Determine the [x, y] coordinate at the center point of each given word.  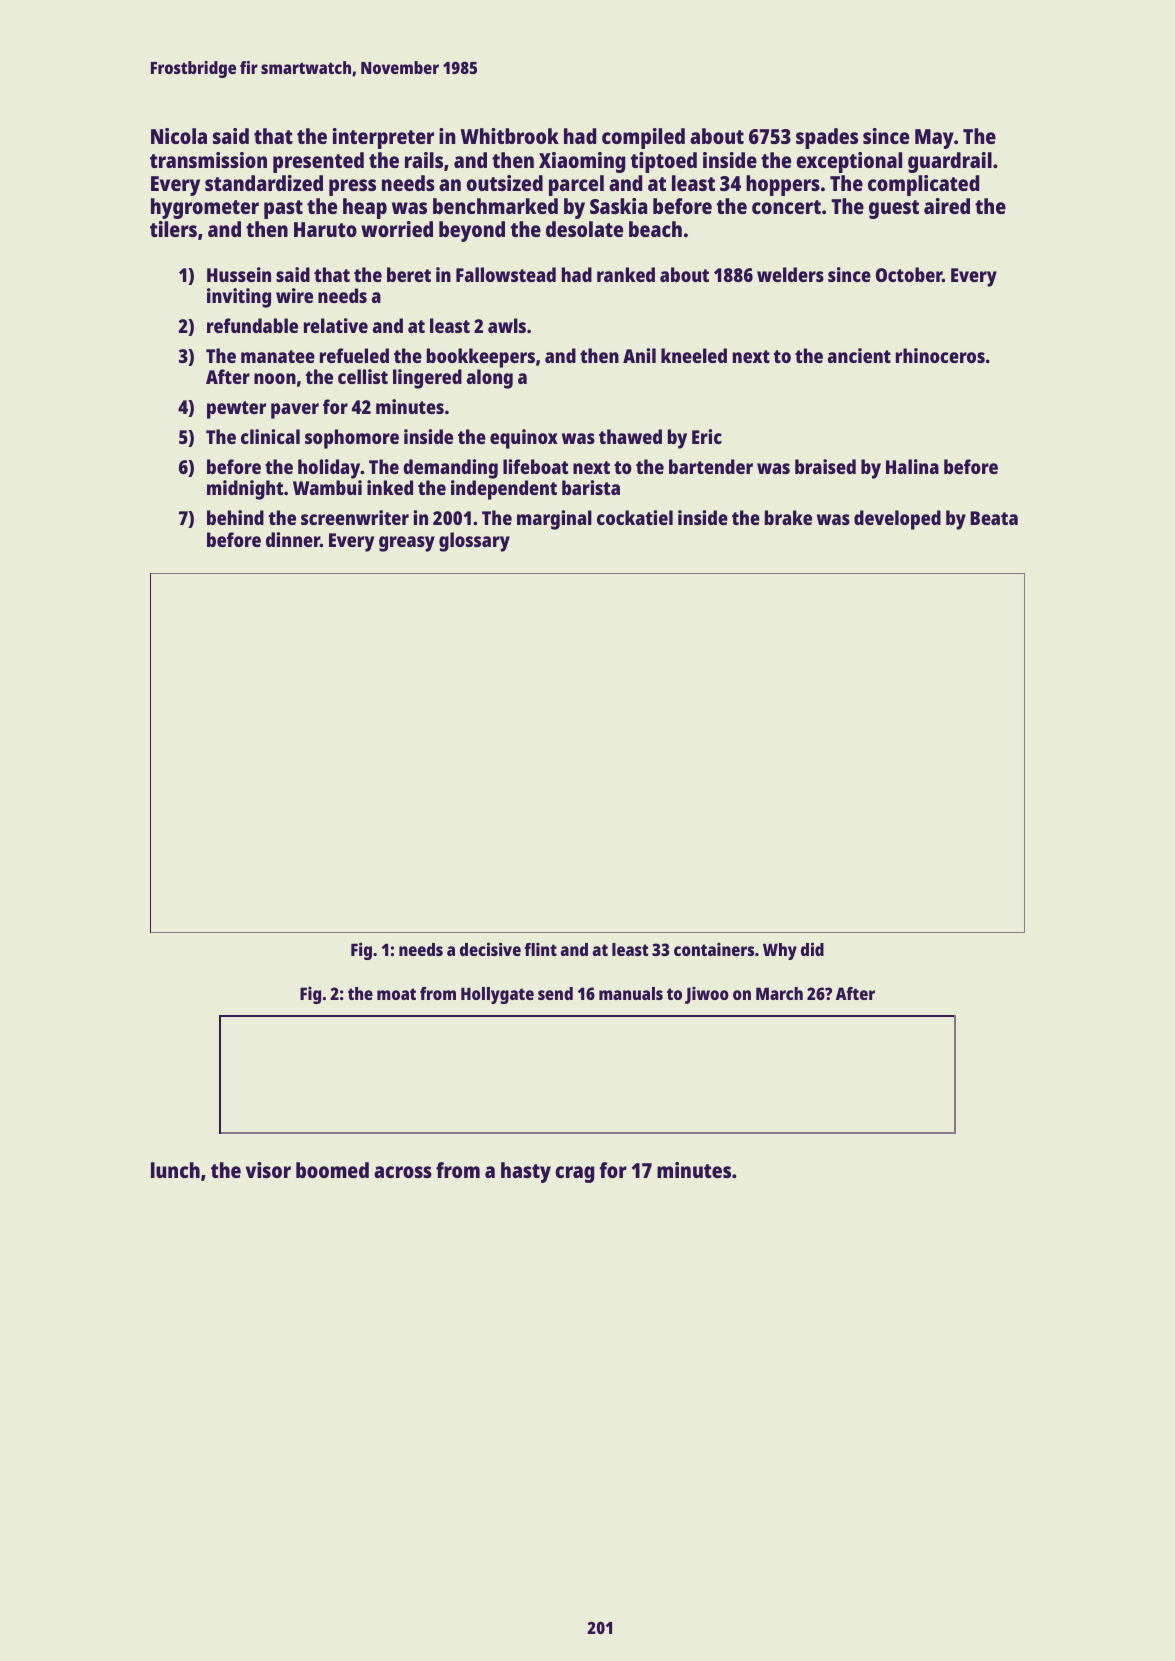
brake [788, 517]
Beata [994, 518]
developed [897, 520]
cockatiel [635, 517]
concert [786, 207]
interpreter [383, 138]
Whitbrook [510, 136]
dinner [293, 539]
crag [574, 1174]
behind [235, 517]
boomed [332, 1170]
